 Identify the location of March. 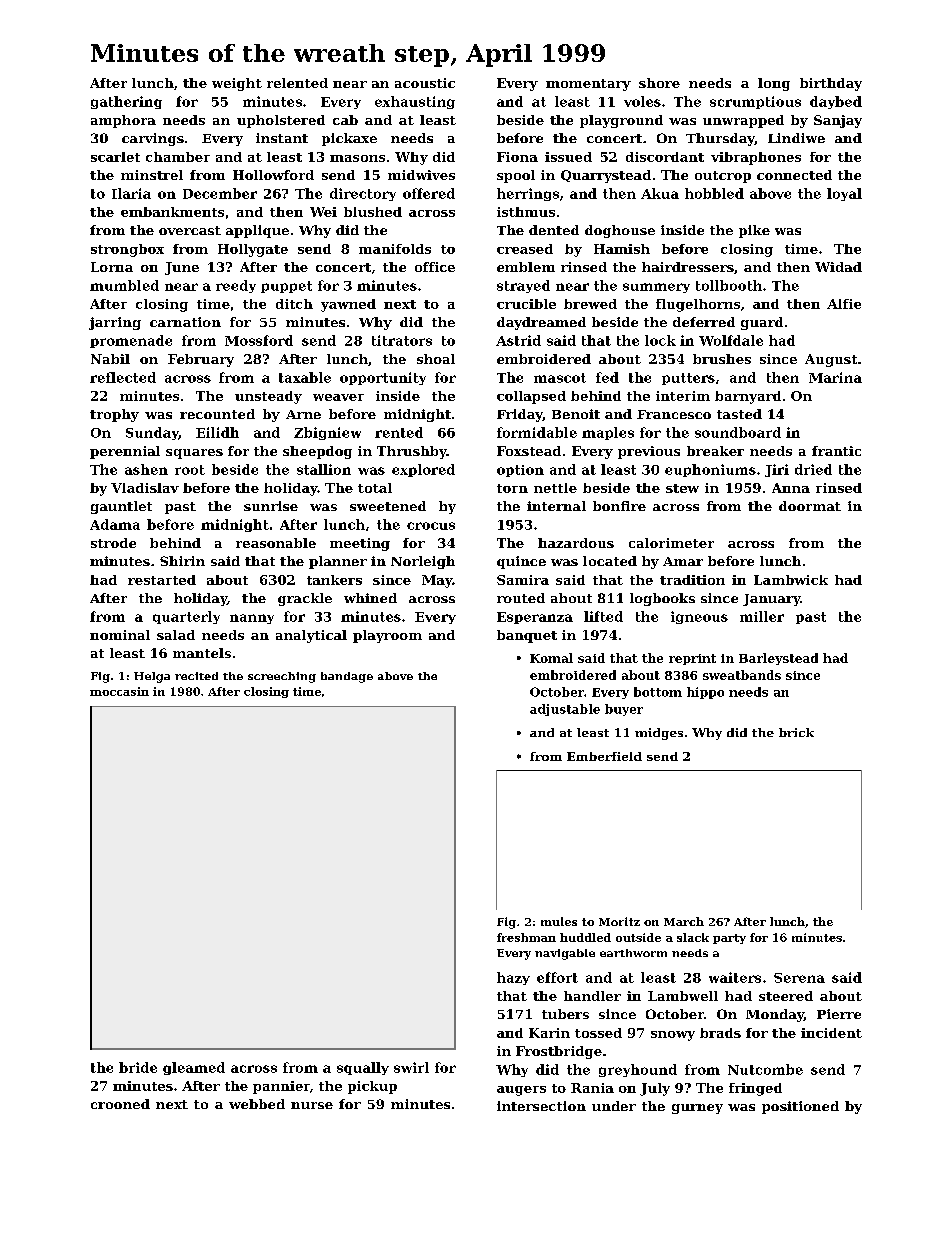
(684, 921).
